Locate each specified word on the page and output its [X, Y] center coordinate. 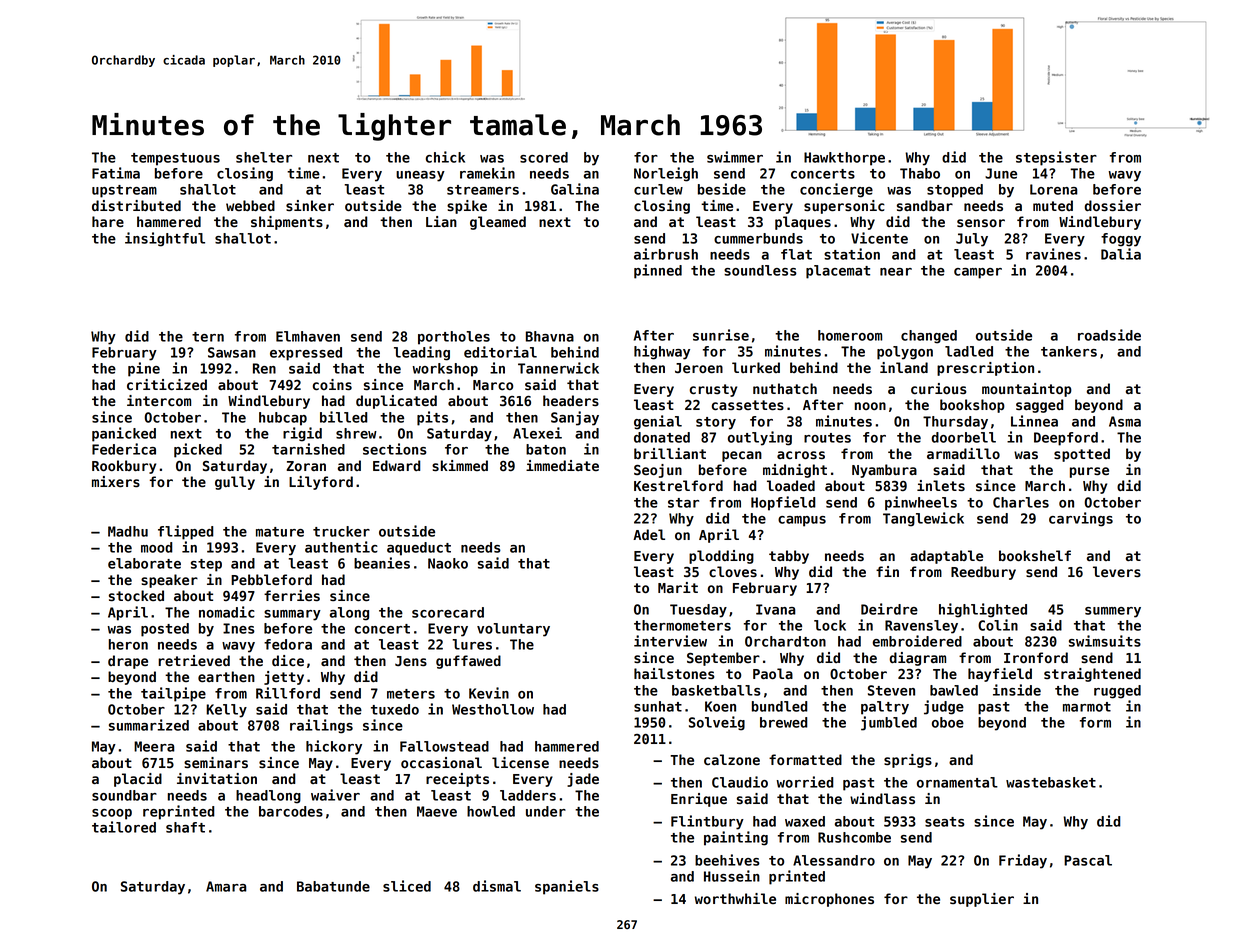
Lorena [1054, 189]
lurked [756, 367]
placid [138, 780]
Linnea [1034, 421]
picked [198, 450]
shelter [264, 157]
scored [544, 157]
